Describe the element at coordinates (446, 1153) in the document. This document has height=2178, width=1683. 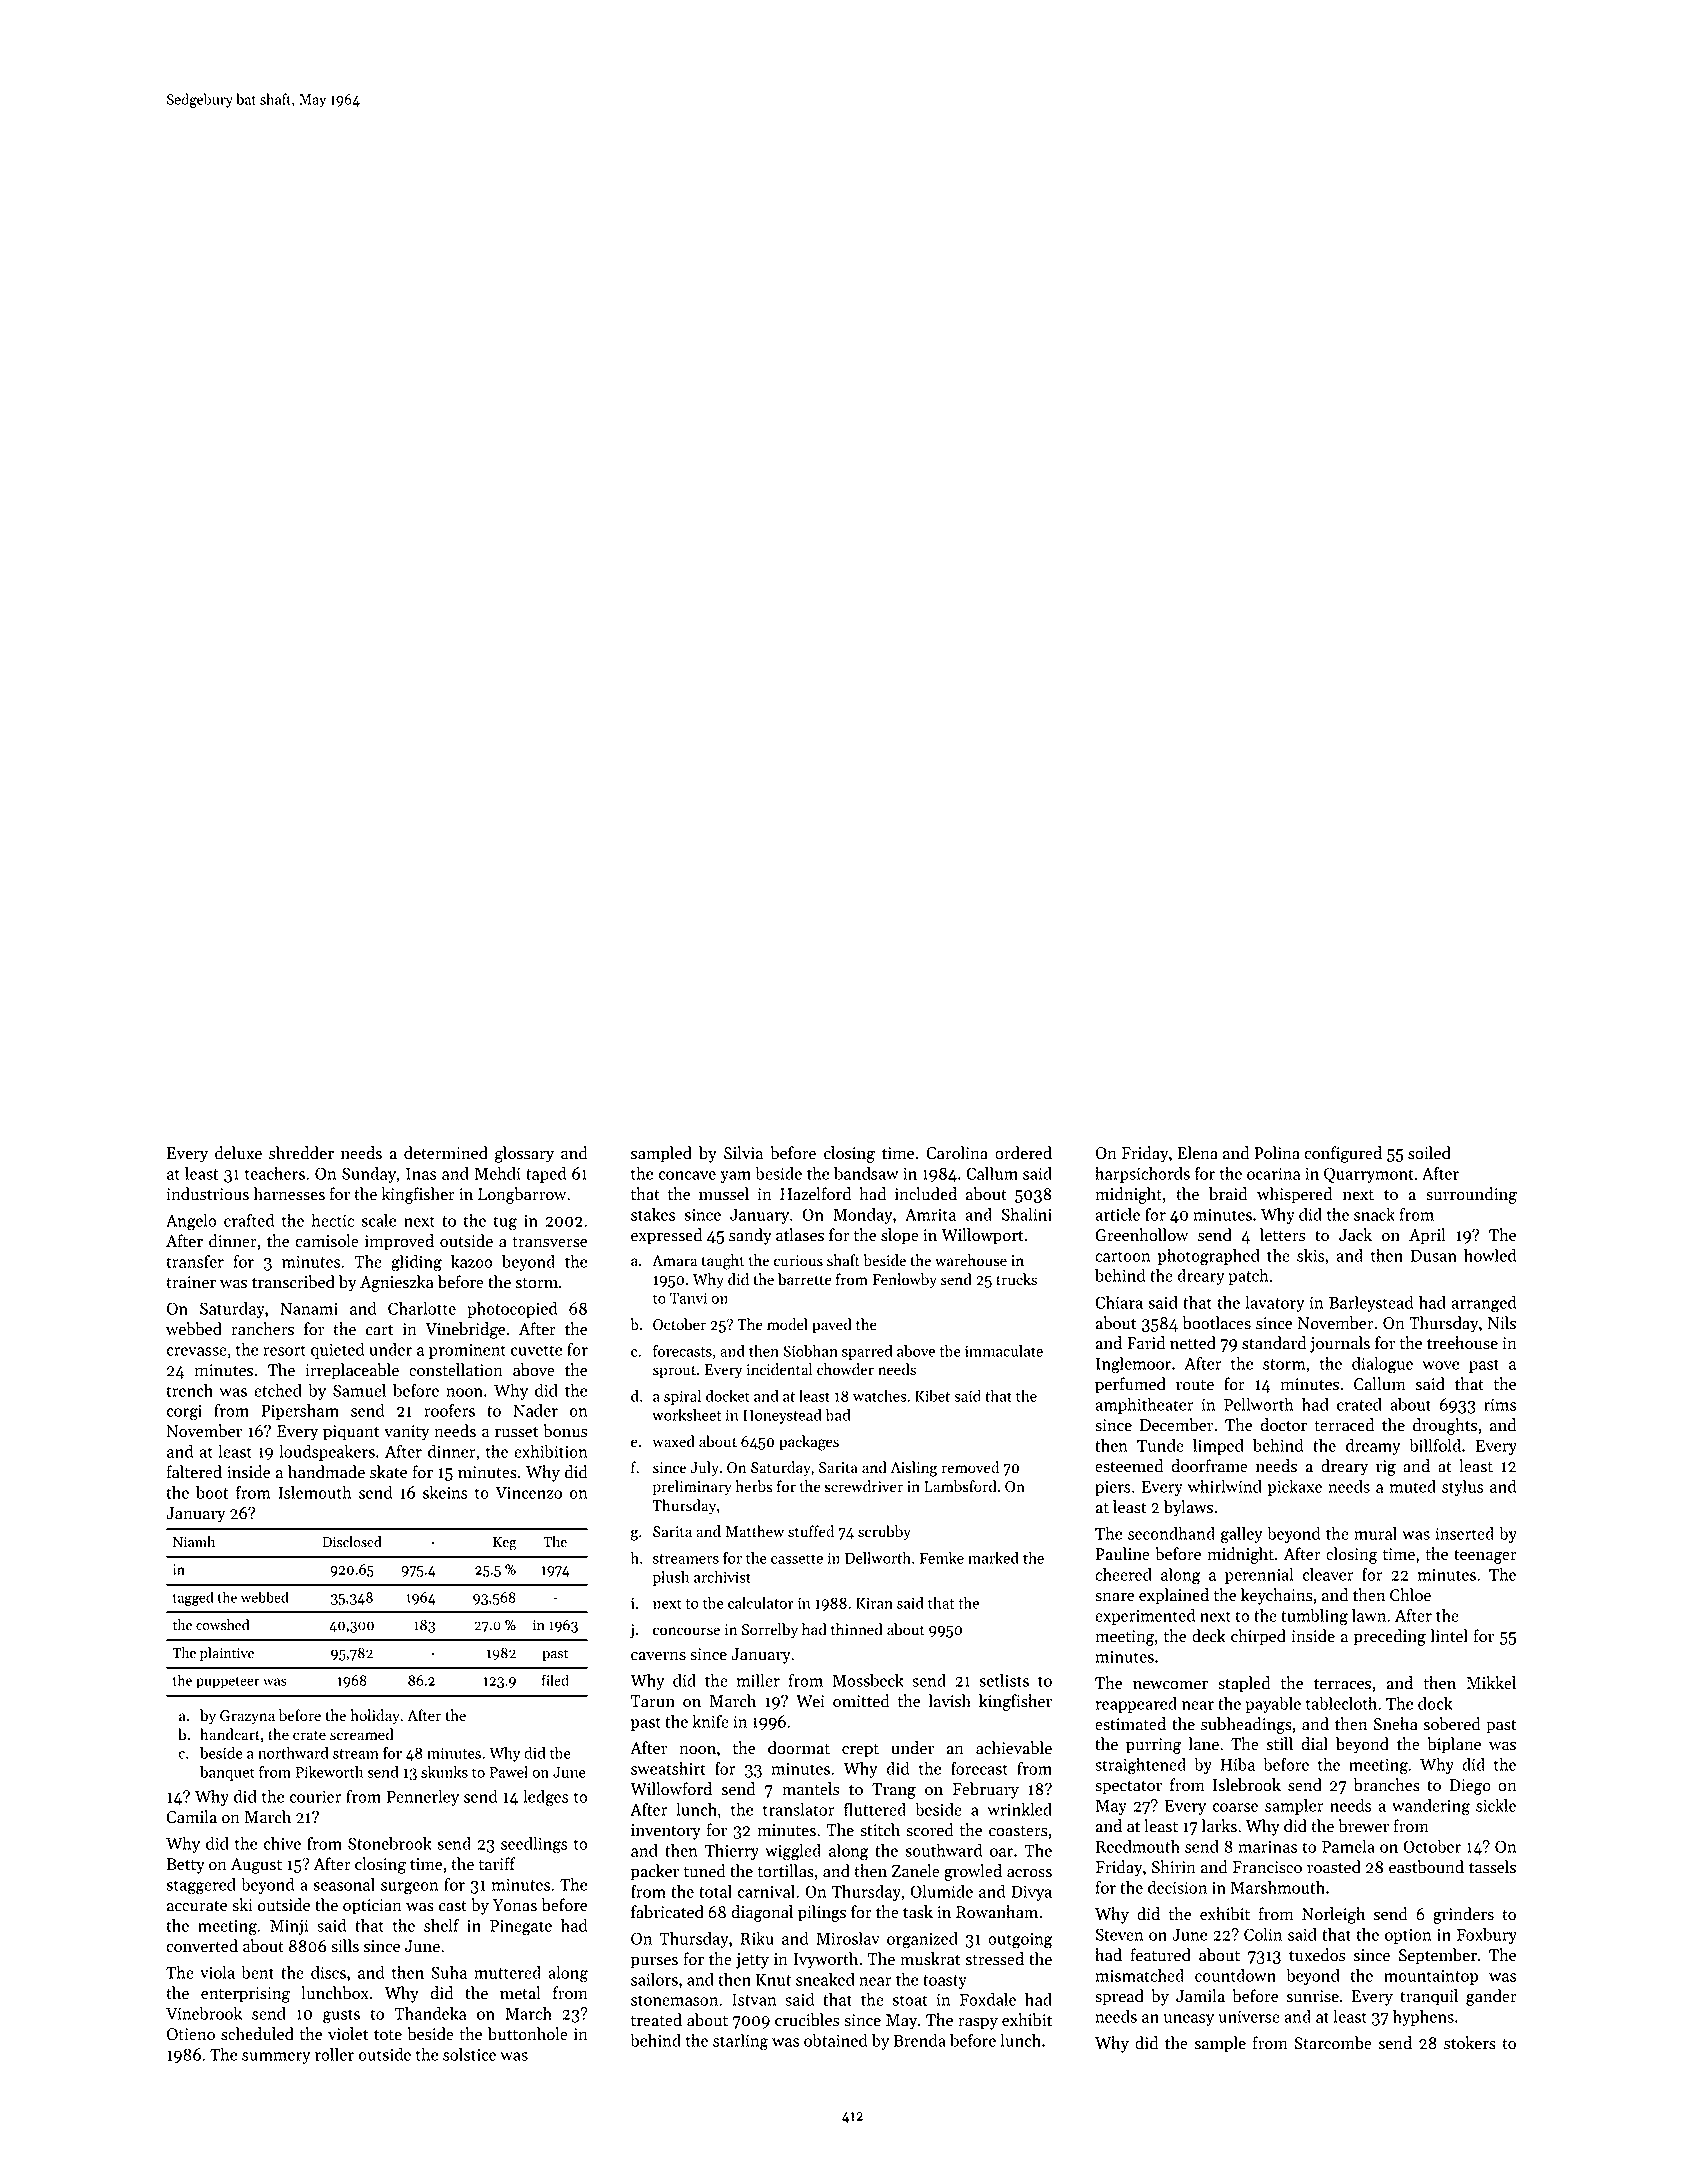
I see `determined` at that location.
